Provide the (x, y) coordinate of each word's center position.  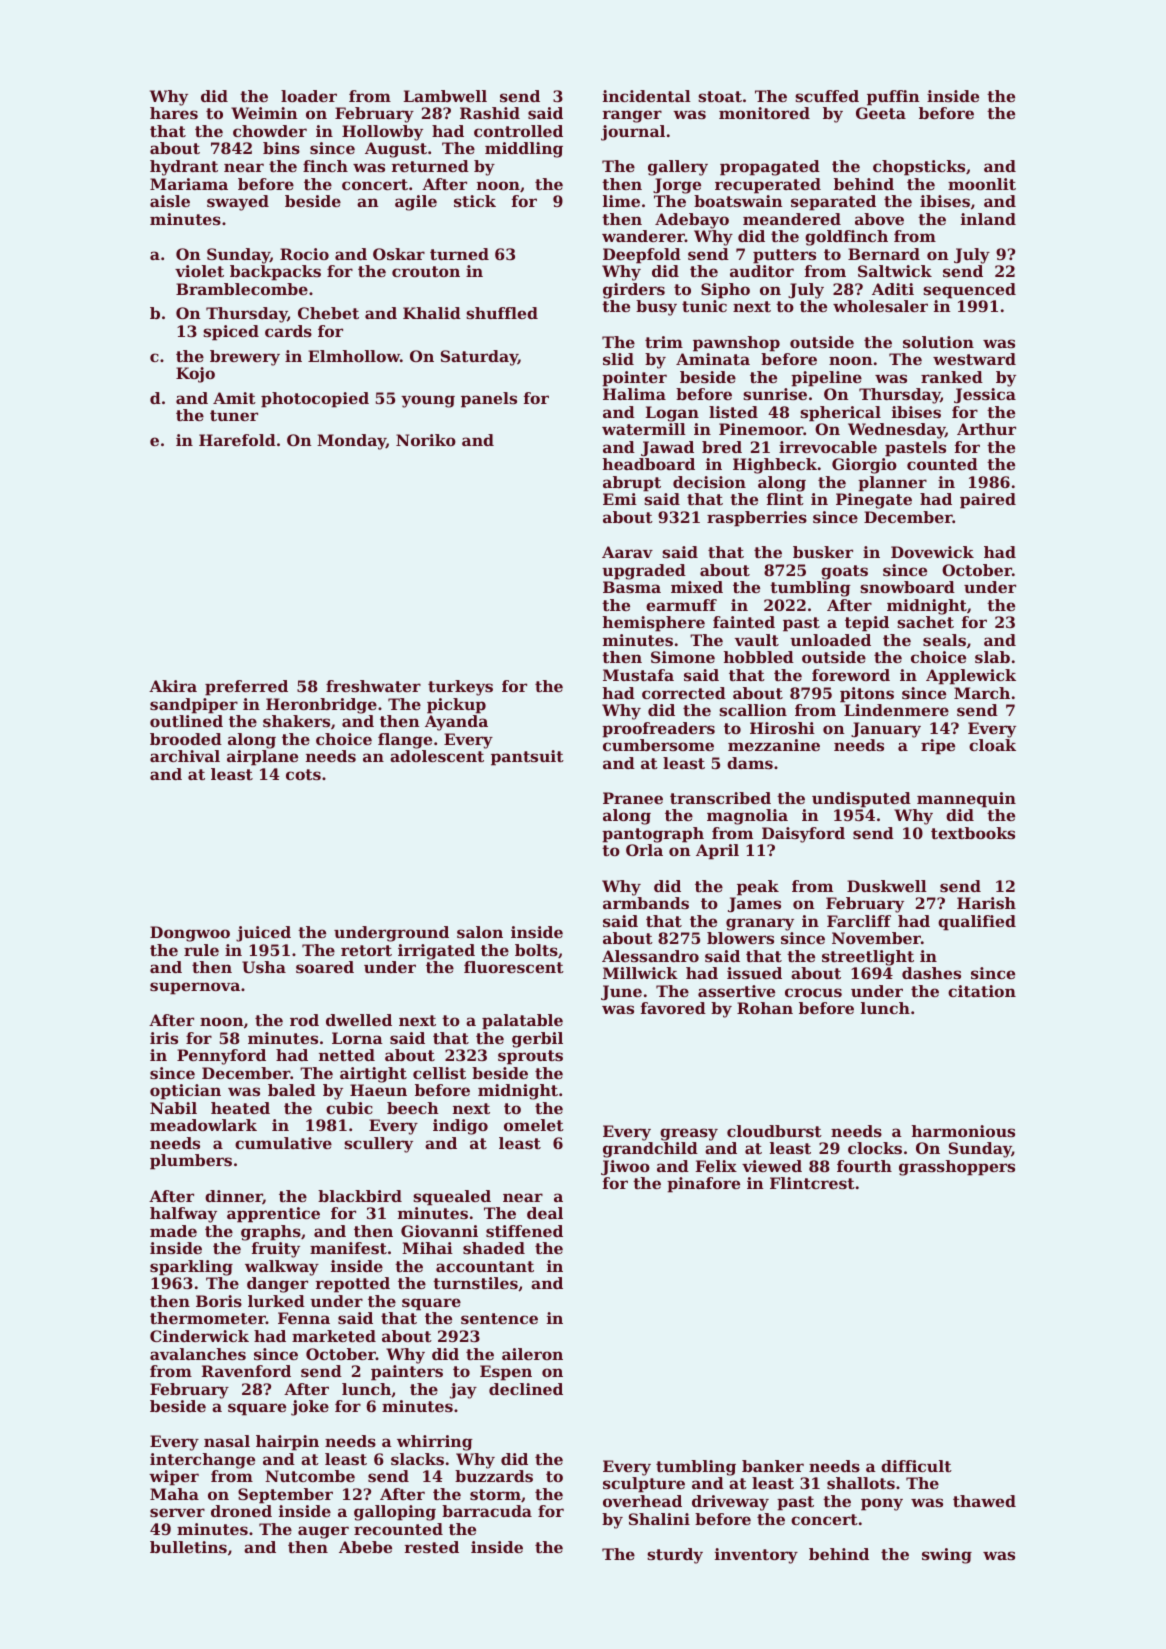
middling (524, 150)
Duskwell (887, 886)
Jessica (985, 395)
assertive (736, 991)
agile (416, 203)
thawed (984, 1501)
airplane (262, 758)
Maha (174, 1494)
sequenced (969, 291)
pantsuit (527, 758)
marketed (334, 1336)
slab (992, 657)
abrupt (632, 484)
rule (201, 950)
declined (526, 1389)
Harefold (237, 440)
